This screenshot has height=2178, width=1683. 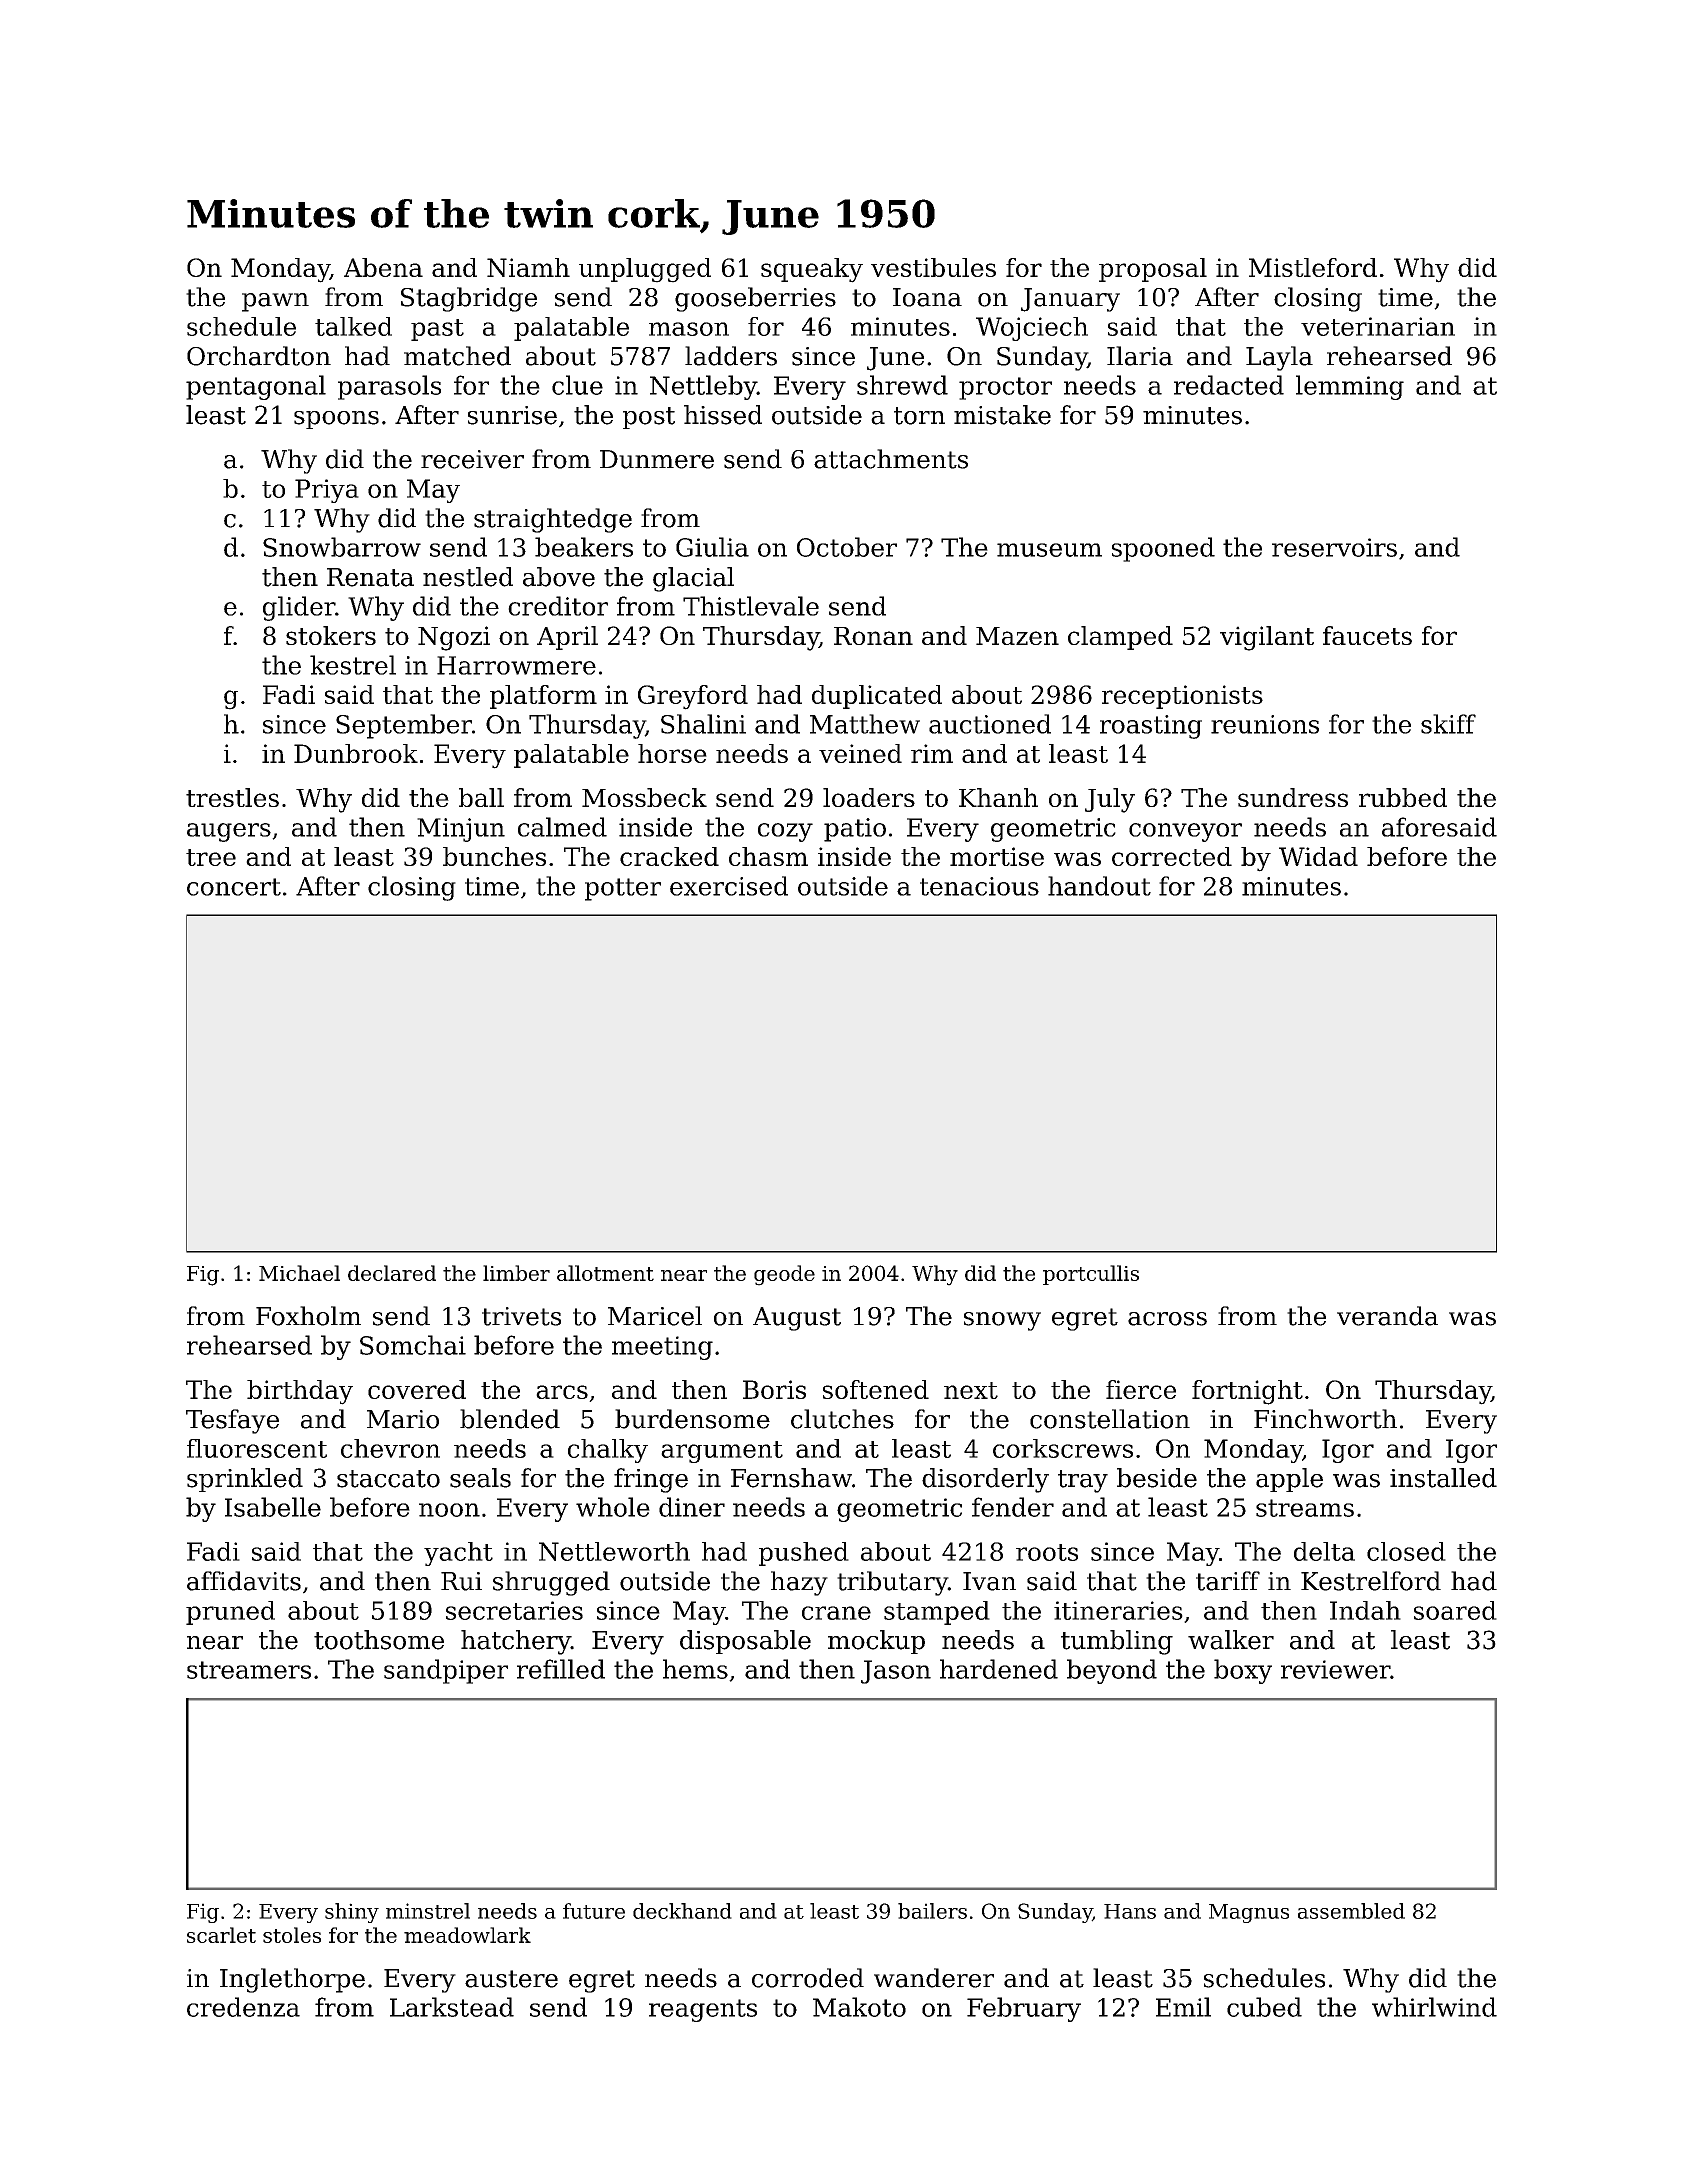 What do you see at coordinates (689, 329) in the screenshot?
I see `mason` at bounding box center [689, 329].
